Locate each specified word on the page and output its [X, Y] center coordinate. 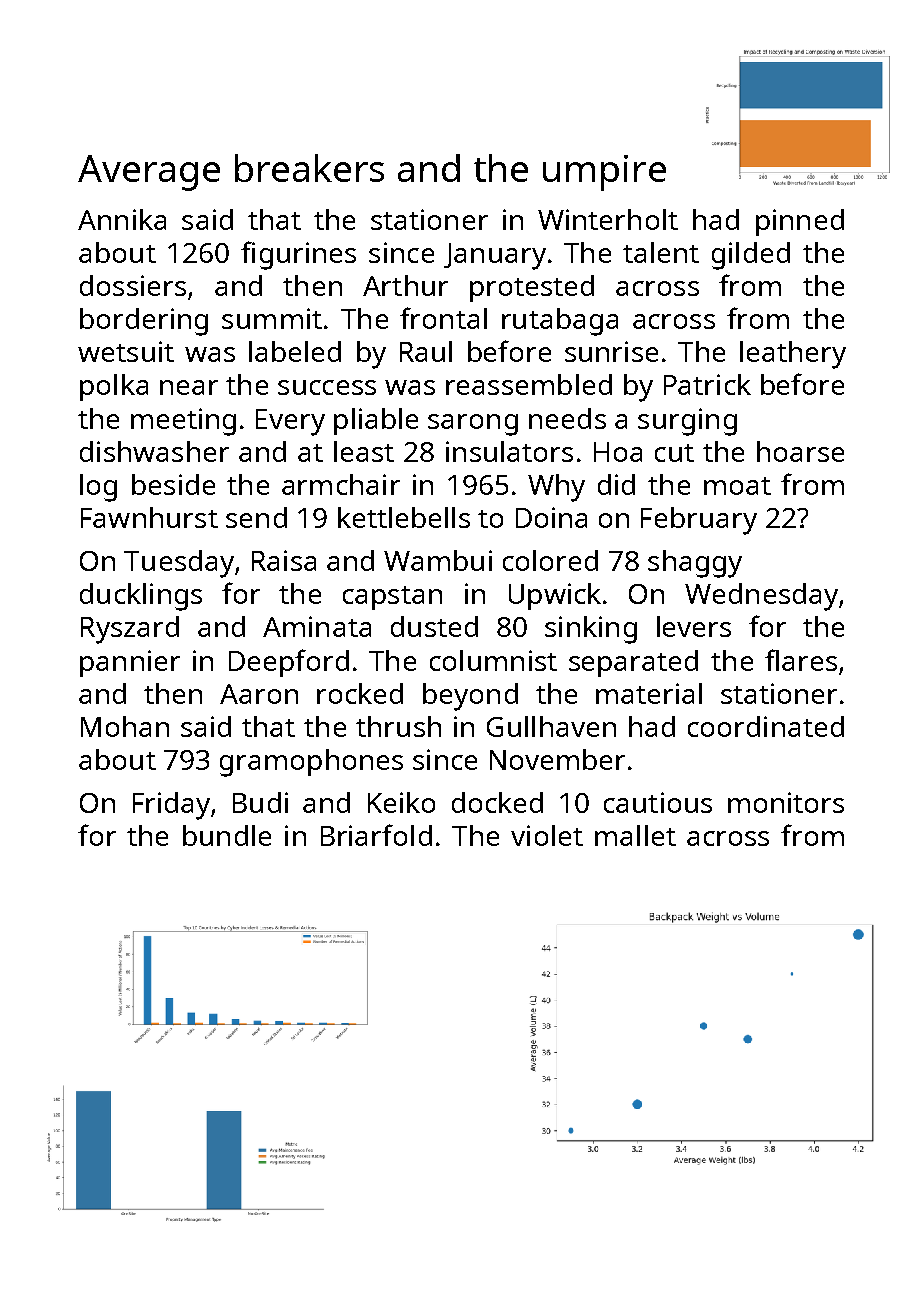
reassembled [529, 384]
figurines [298, 255]
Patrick [707, 384]
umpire [604, 173]
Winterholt [608, 219]
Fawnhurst [149, 517]
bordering [144, 322]
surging [687, 422]
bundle [227, 835]
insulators [509, 451]
